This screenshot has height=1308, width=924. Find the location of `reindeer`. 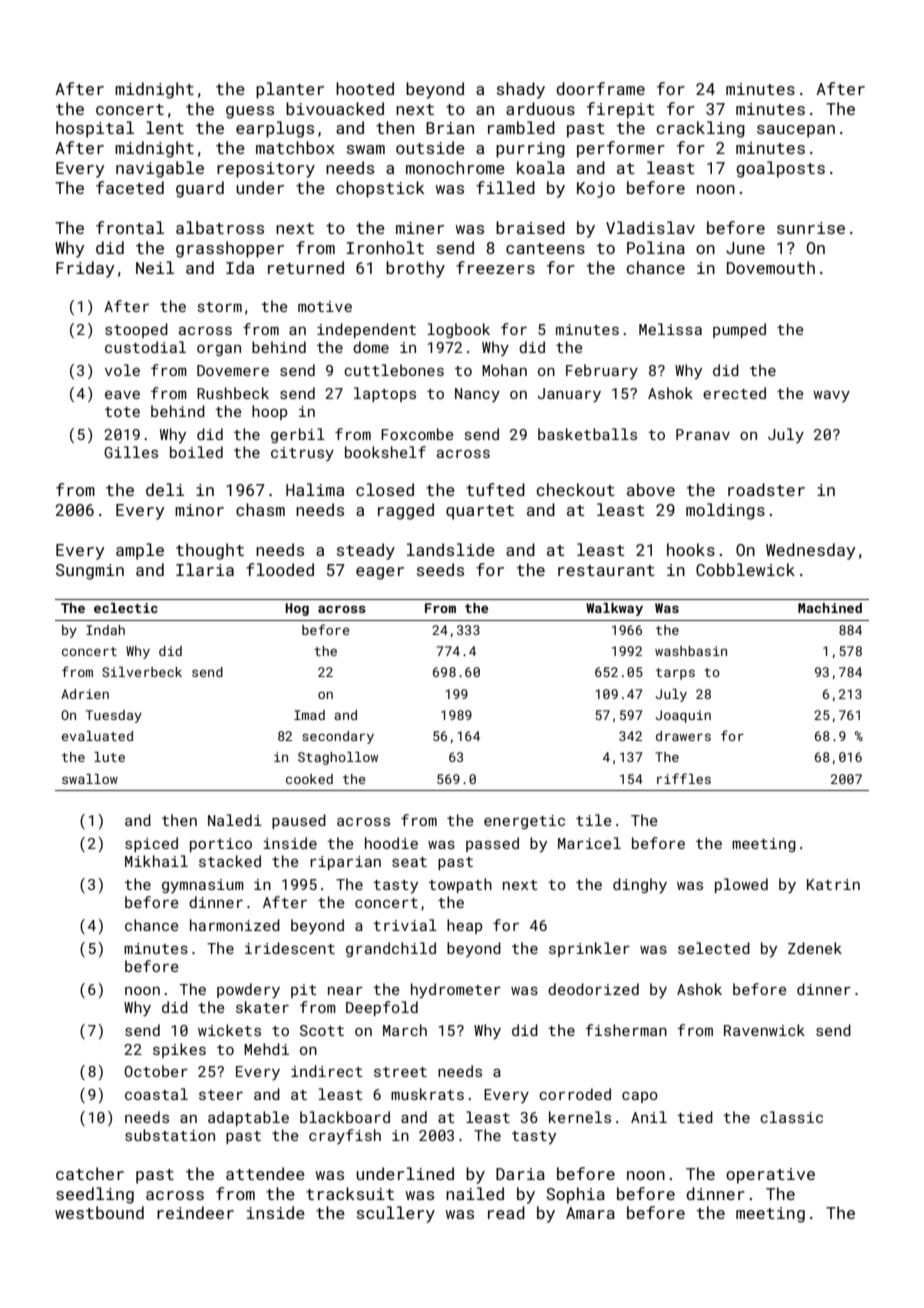

reindeer is located at coordinates (195, 1212).
